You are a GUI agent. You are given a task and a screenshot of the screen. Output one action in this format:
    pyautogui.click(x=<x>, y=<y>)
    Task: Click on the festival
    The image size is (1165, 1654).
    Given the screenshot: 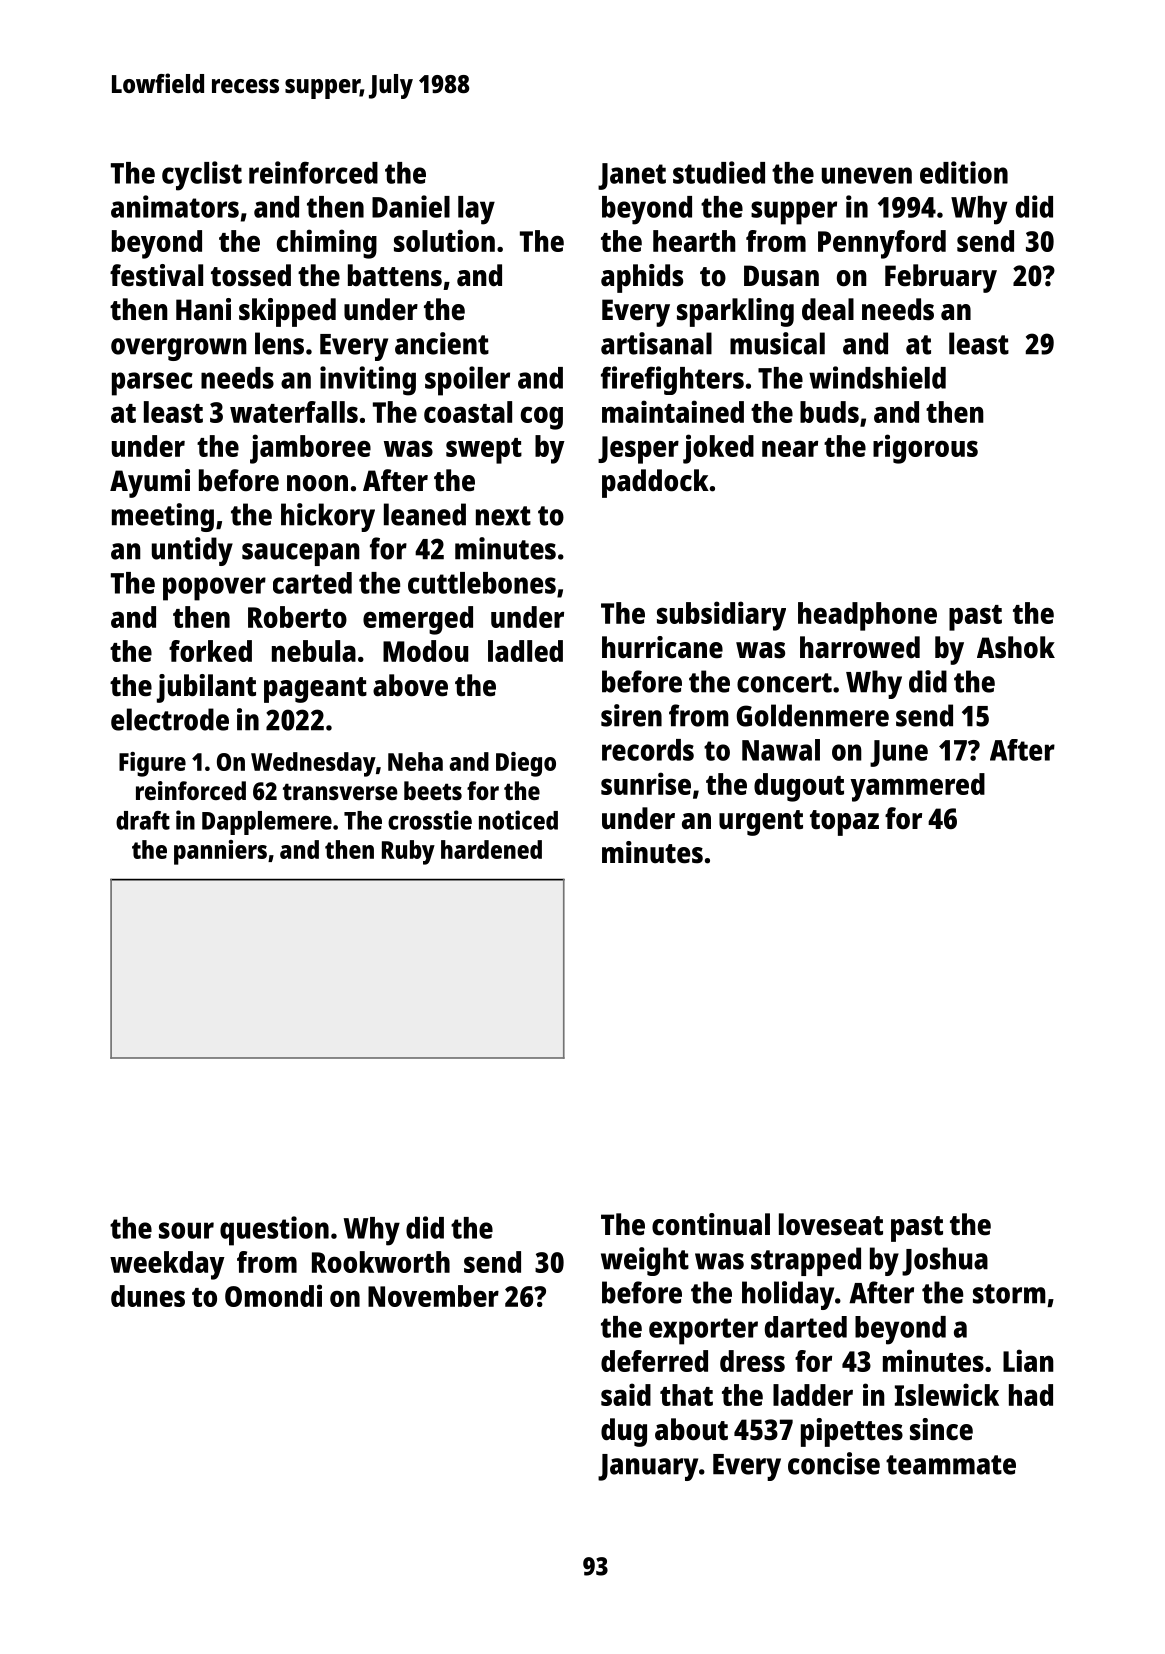 What is the action you would take?
    pyautogui.click(x=156, y=275)
